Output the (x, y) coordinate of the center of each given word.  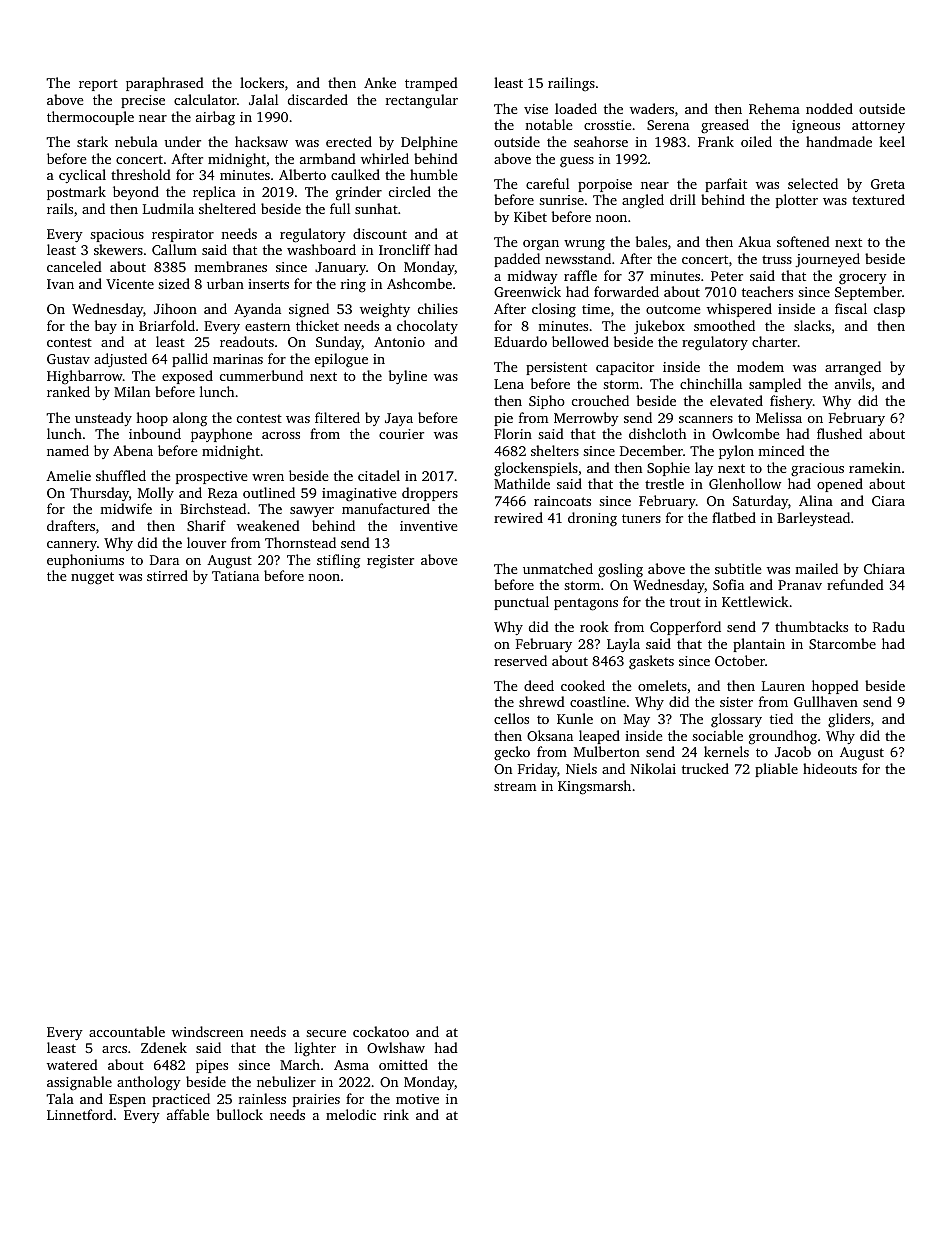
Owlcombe (746, 433)
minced (781, 450)
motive (417, 1099)
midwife (126, 508)
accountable (127, 1031)
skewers (118, 249)
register (390, 562)
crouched (600, 400)
